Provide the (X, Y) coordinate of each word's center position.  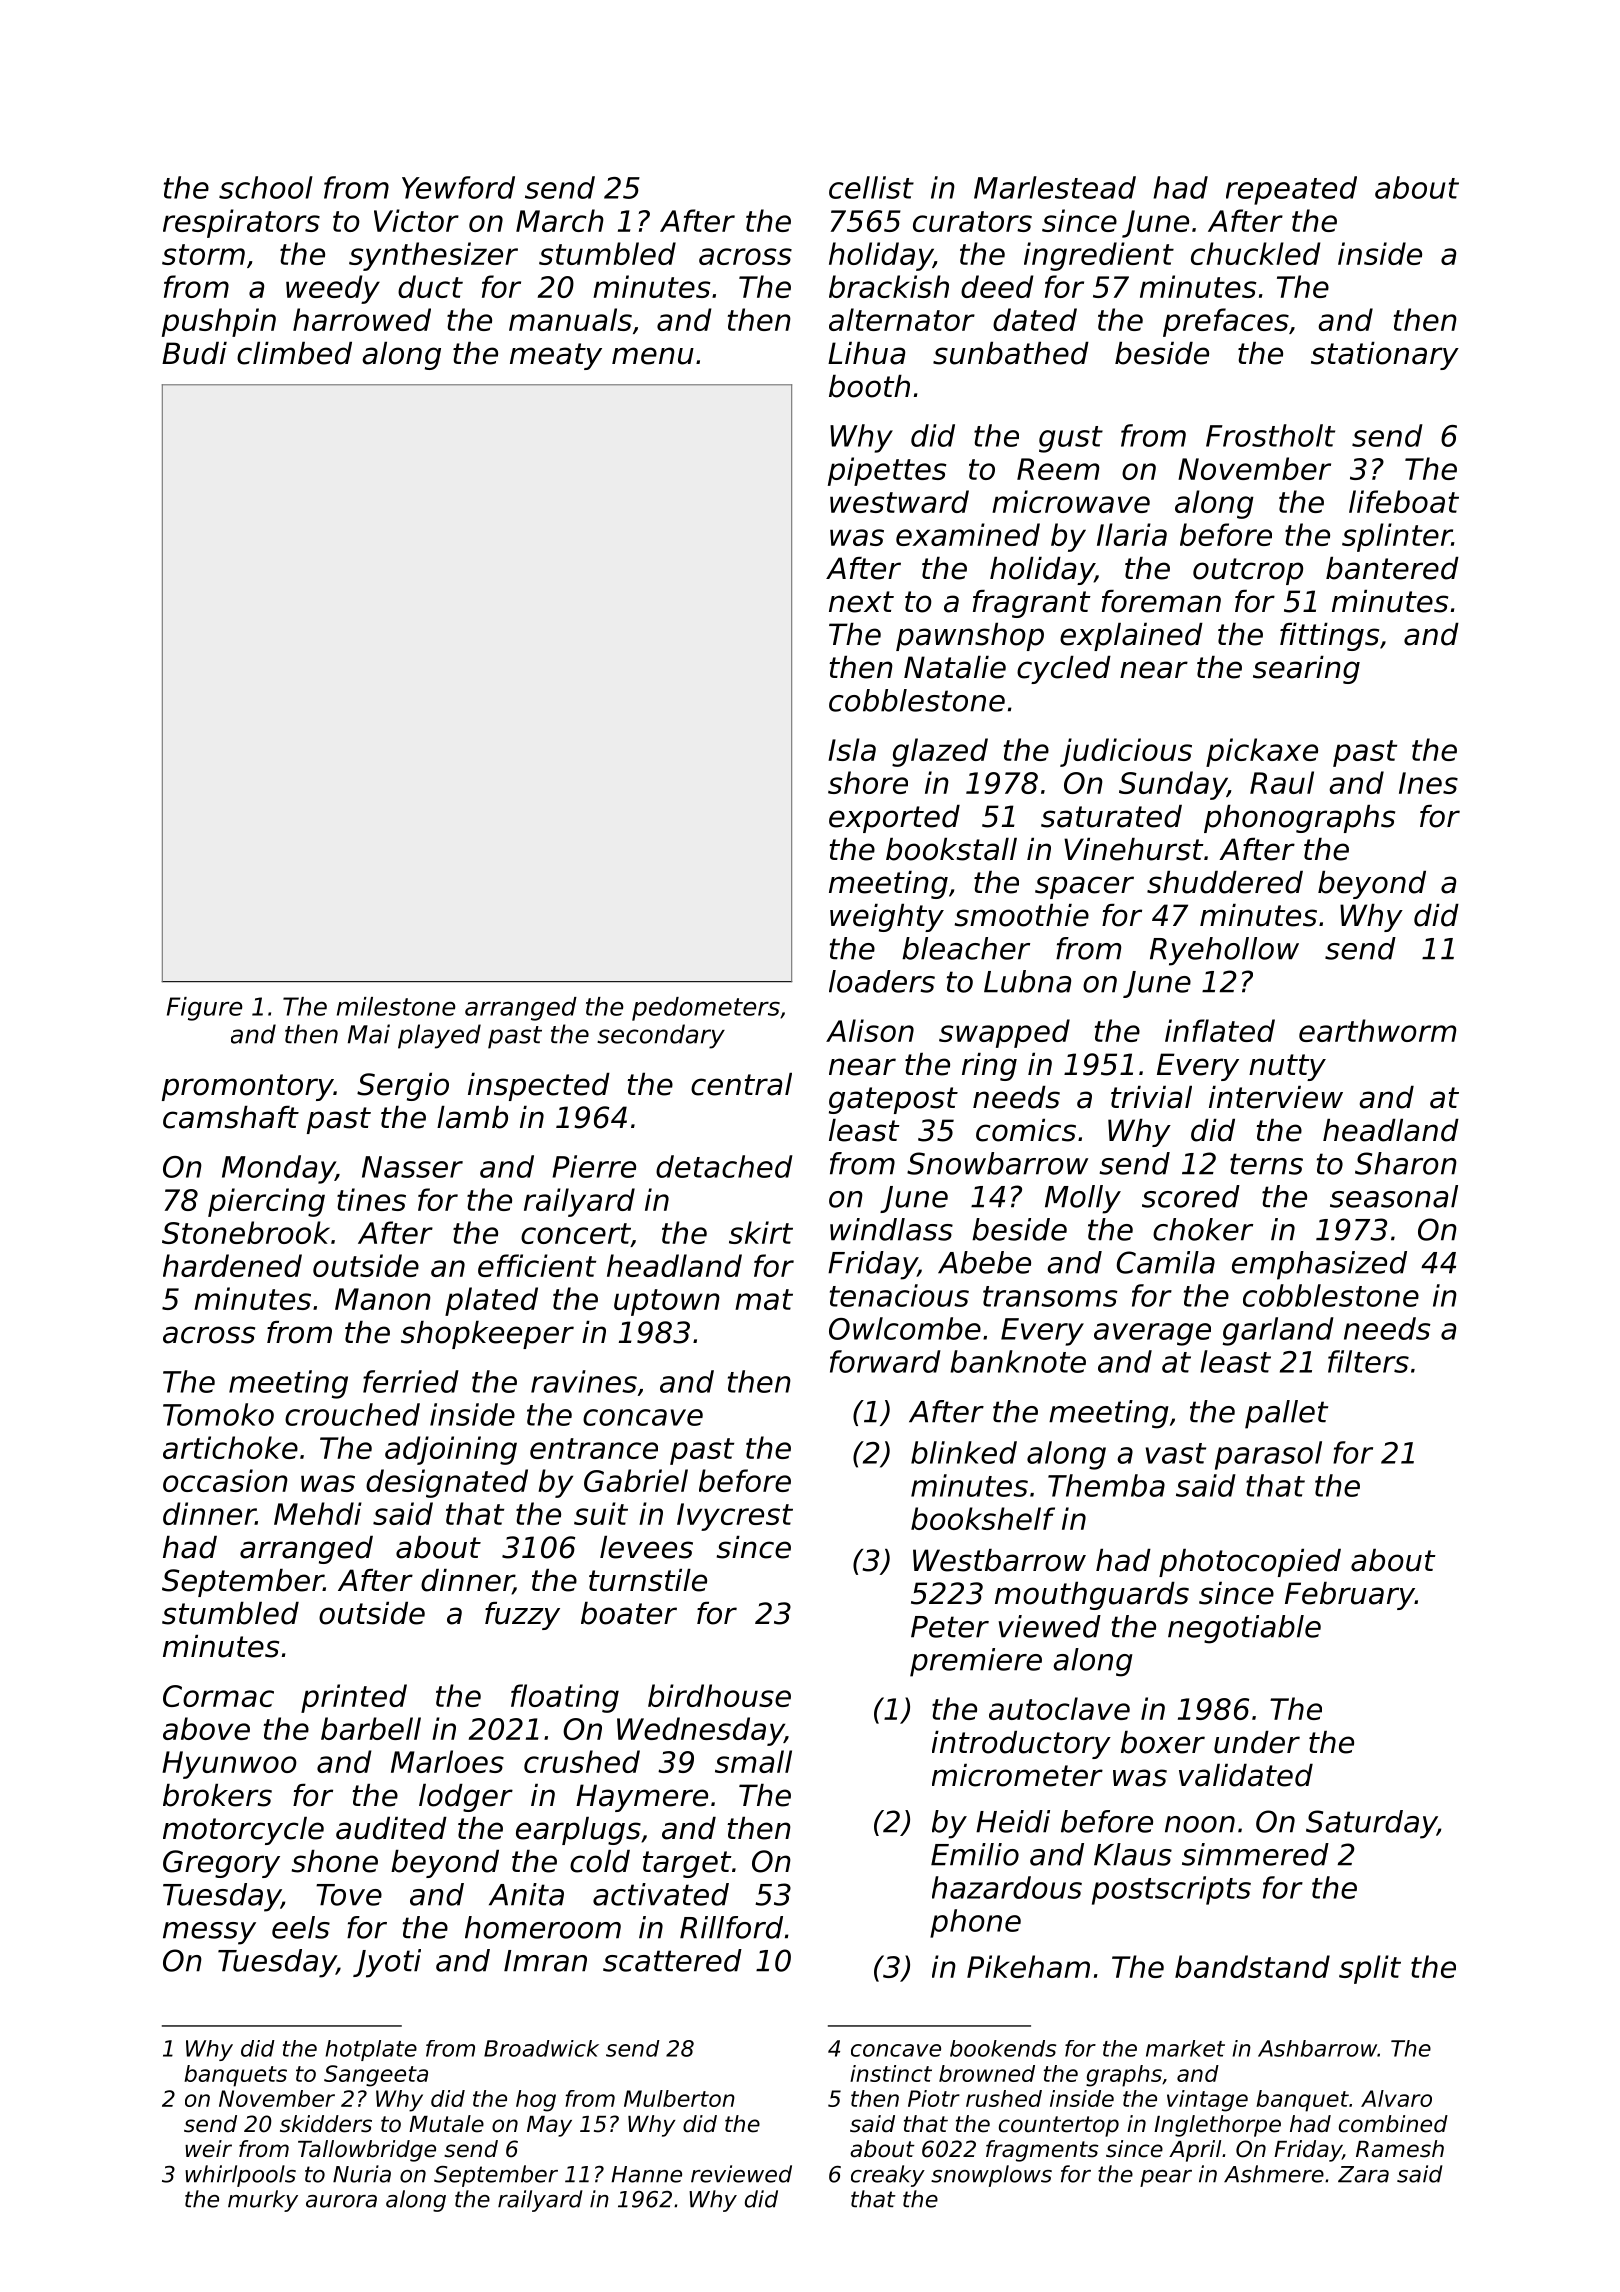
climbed (294, 353)
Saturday (1371, 1824)
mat (764, 1299)
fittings (1329, 637)
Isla (852, 749)
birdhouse (719, 1695)
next (861, 602)
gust (1071, 439)
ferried (411, 1381)
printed (354, 1698)
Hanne (646, 2174)
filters (1368, 1361)
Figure (205, 1009)
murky (263, 2201)
